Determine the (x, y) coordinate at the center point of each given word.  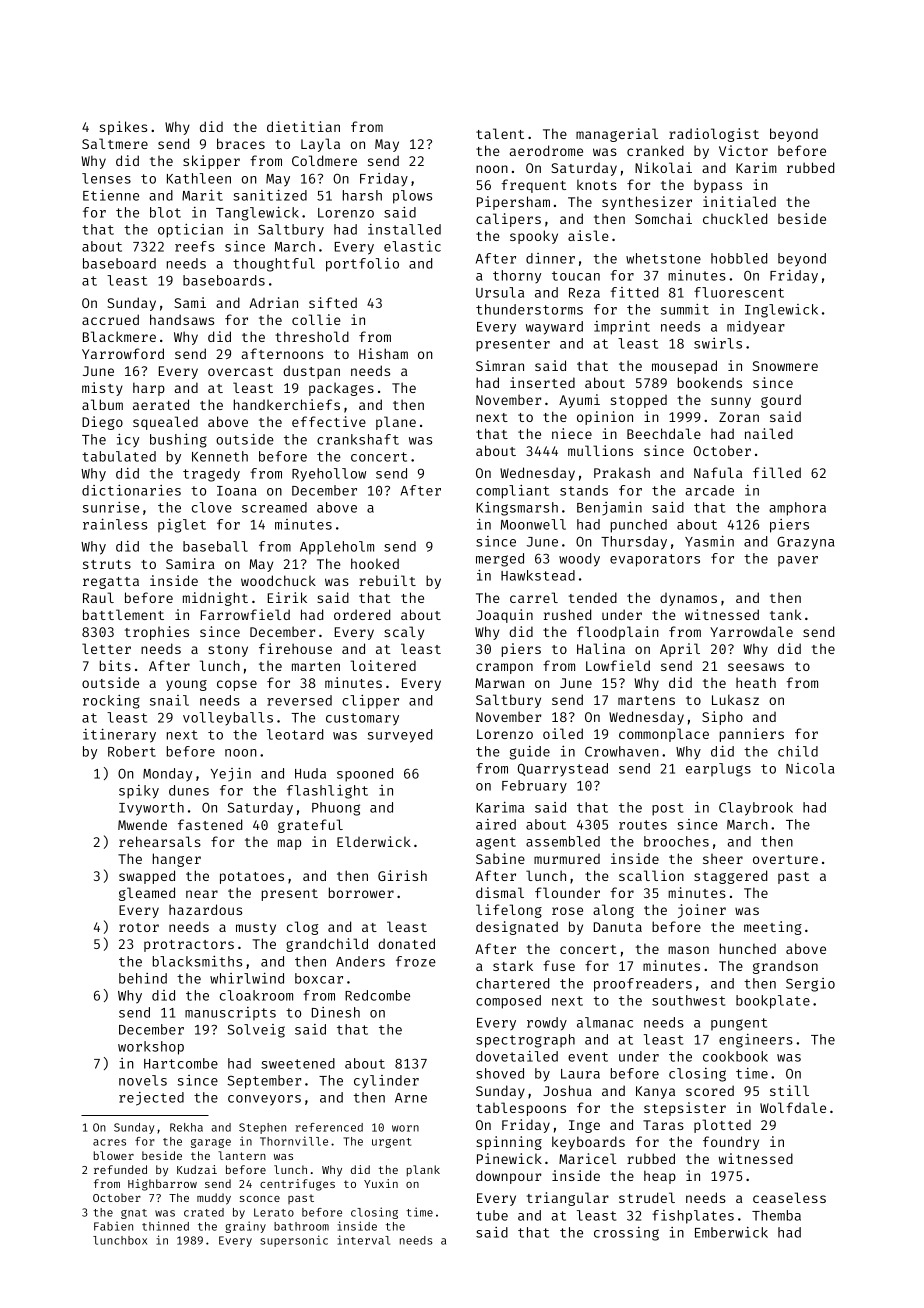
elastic (412, 246)
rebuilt (387, 580)
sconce (260, 1199)
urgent (391, 1143)
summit (685, 309)
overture (785, 859)
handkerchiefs (287, 404)
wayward (554, 328)
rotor (139, 927)
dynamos (688, 599)
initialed (739, 201)
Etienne (111, 195)
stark (513, 965)
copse (237, 685)
